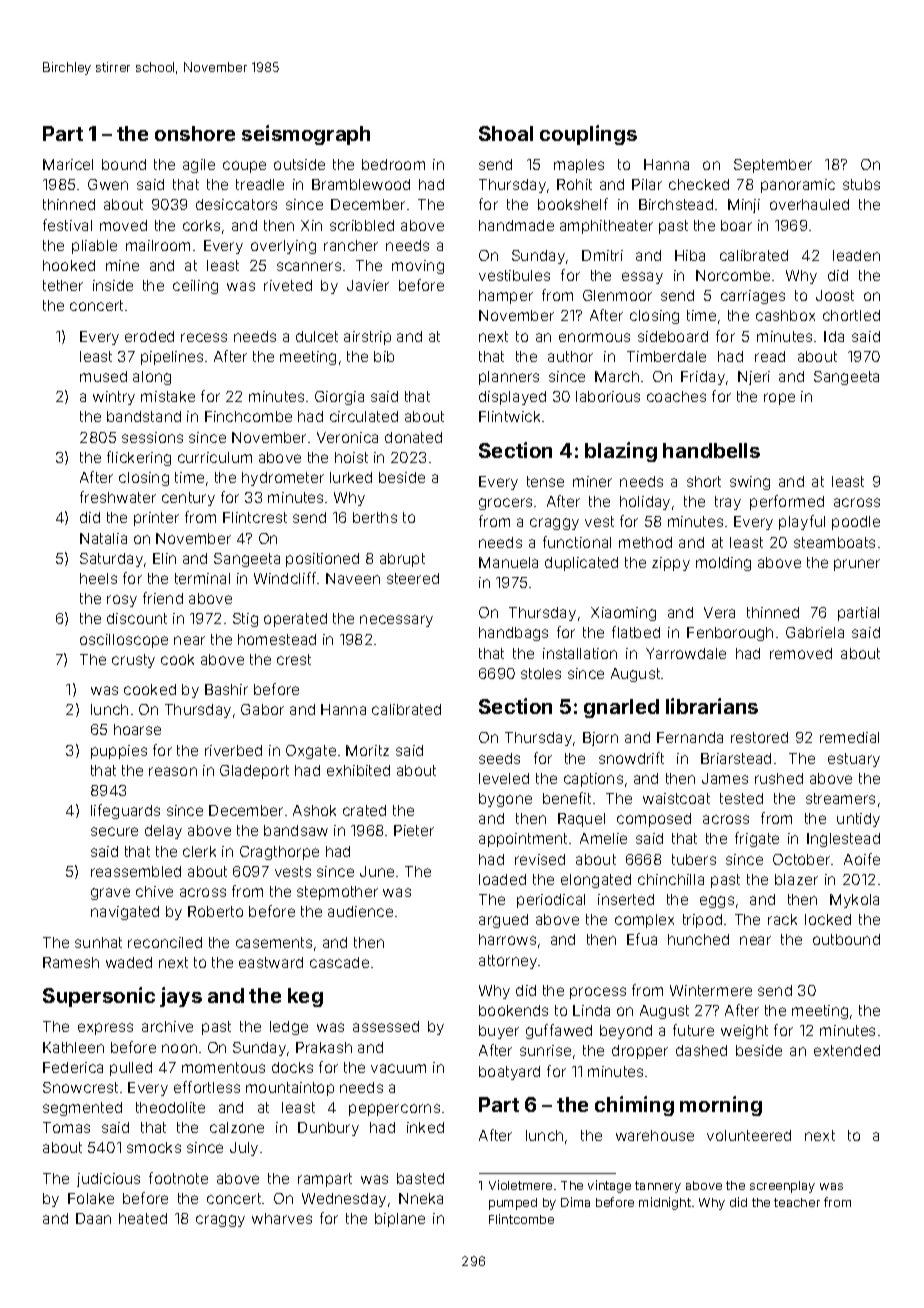 The image size is (924, 1308). Describe the element at coordinates (773, 166) in the screenshot. I see `September` at that location.
